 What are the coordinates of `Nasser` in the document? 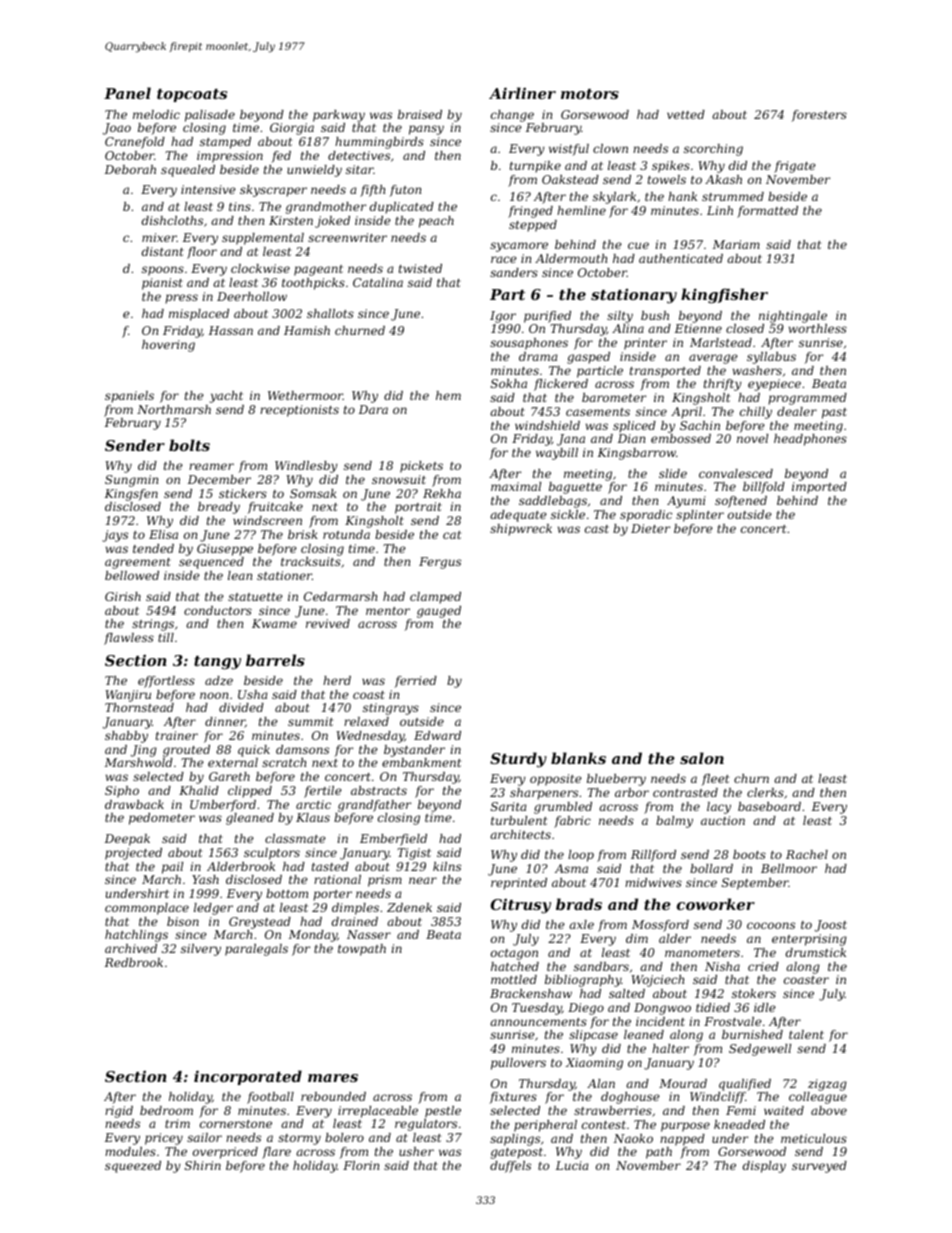 It's located at (369, 934).
